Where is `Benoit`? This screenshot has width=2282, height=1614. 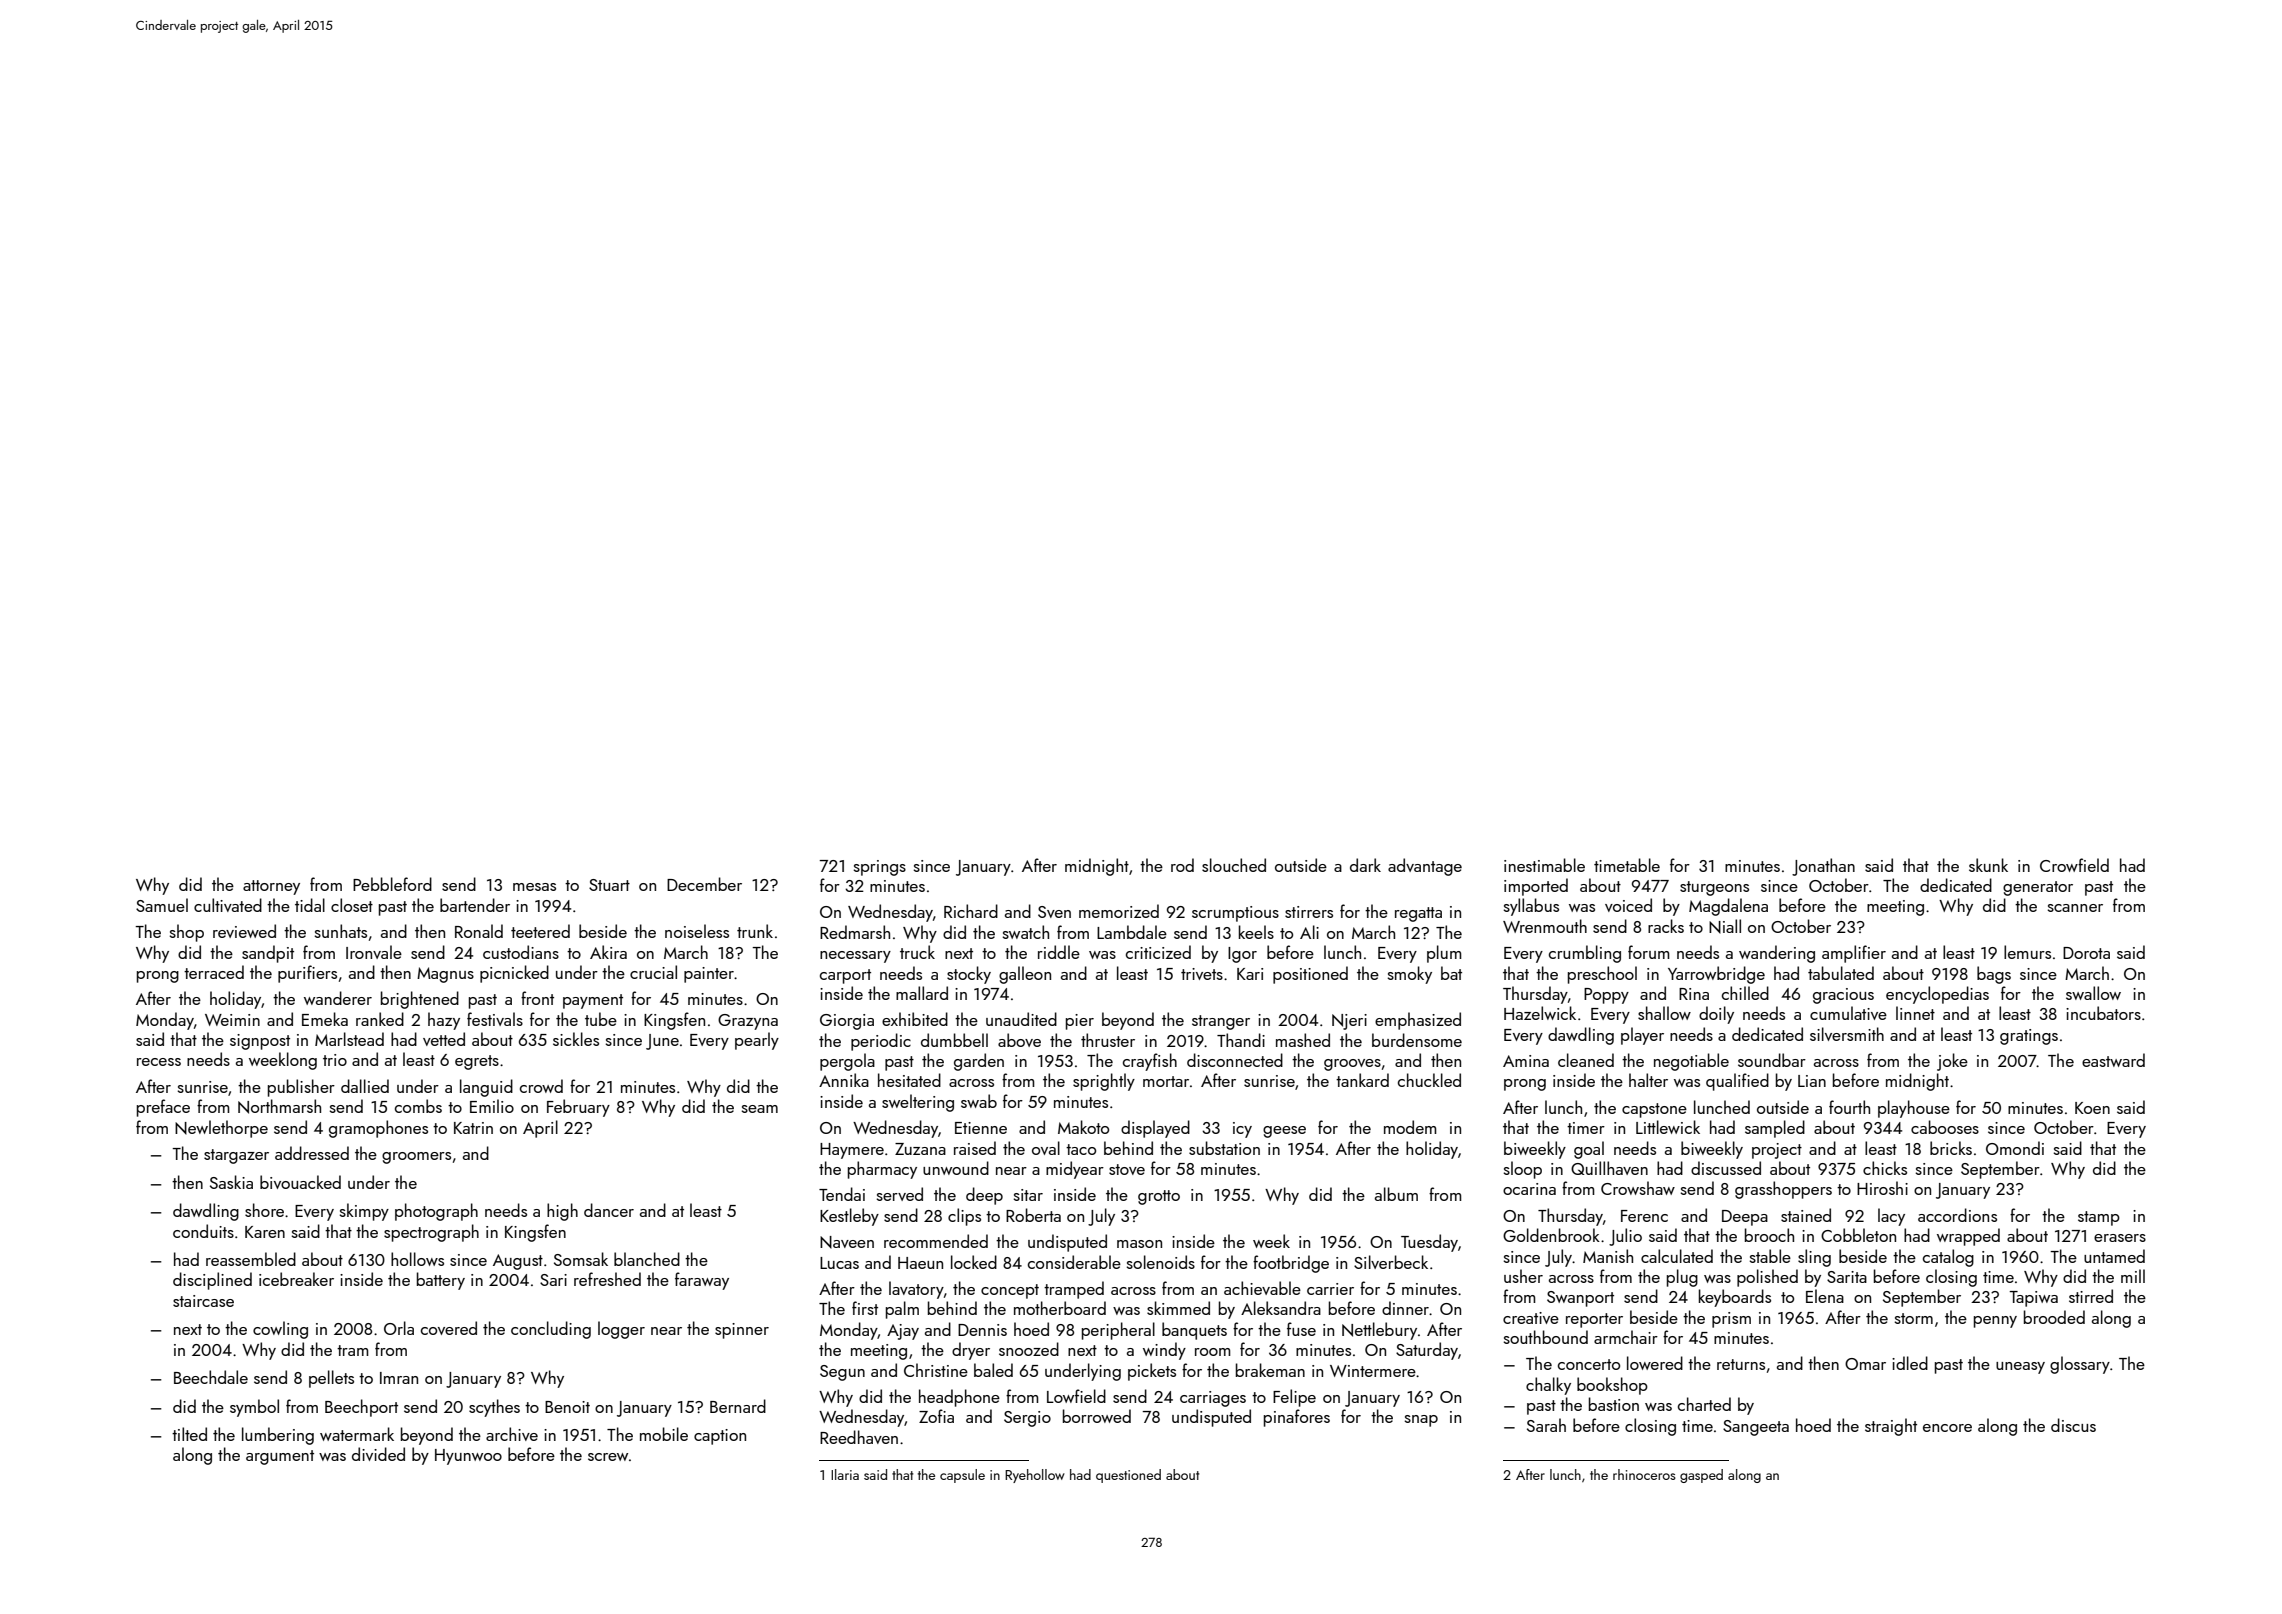
Benoit is located at coordinates (567, 1407).
